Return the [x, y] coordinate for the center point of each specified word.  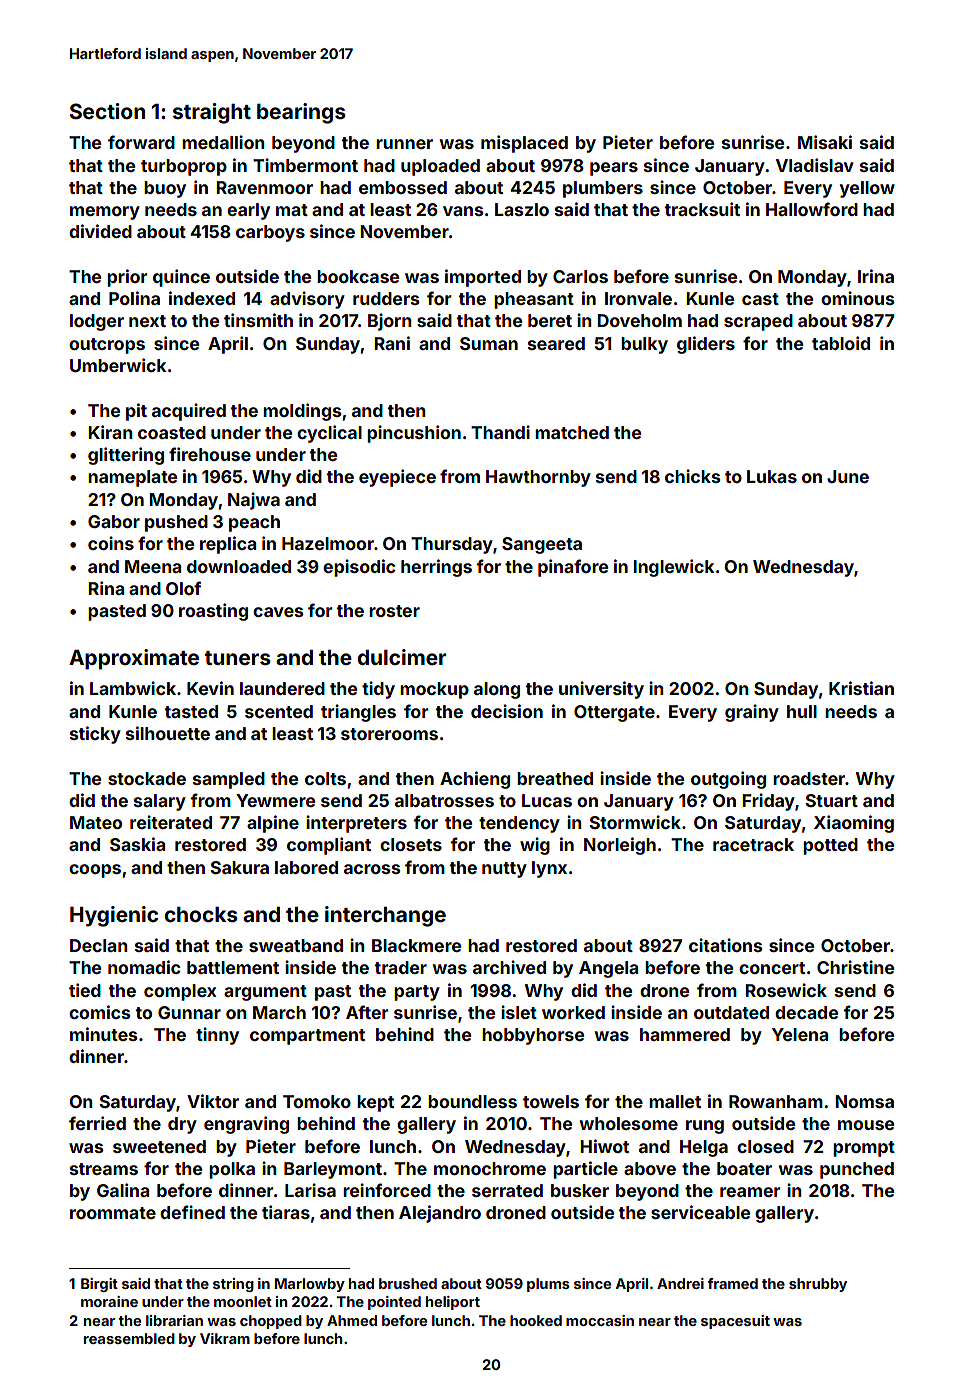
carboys [270, 233]
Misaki [825, 142]
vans [463, 211]
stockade [147, 778]
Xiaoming [854, 824]
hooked [536, 1320]
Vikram [225, 1338]
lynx [549, 869]
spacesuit [735, 1322]
